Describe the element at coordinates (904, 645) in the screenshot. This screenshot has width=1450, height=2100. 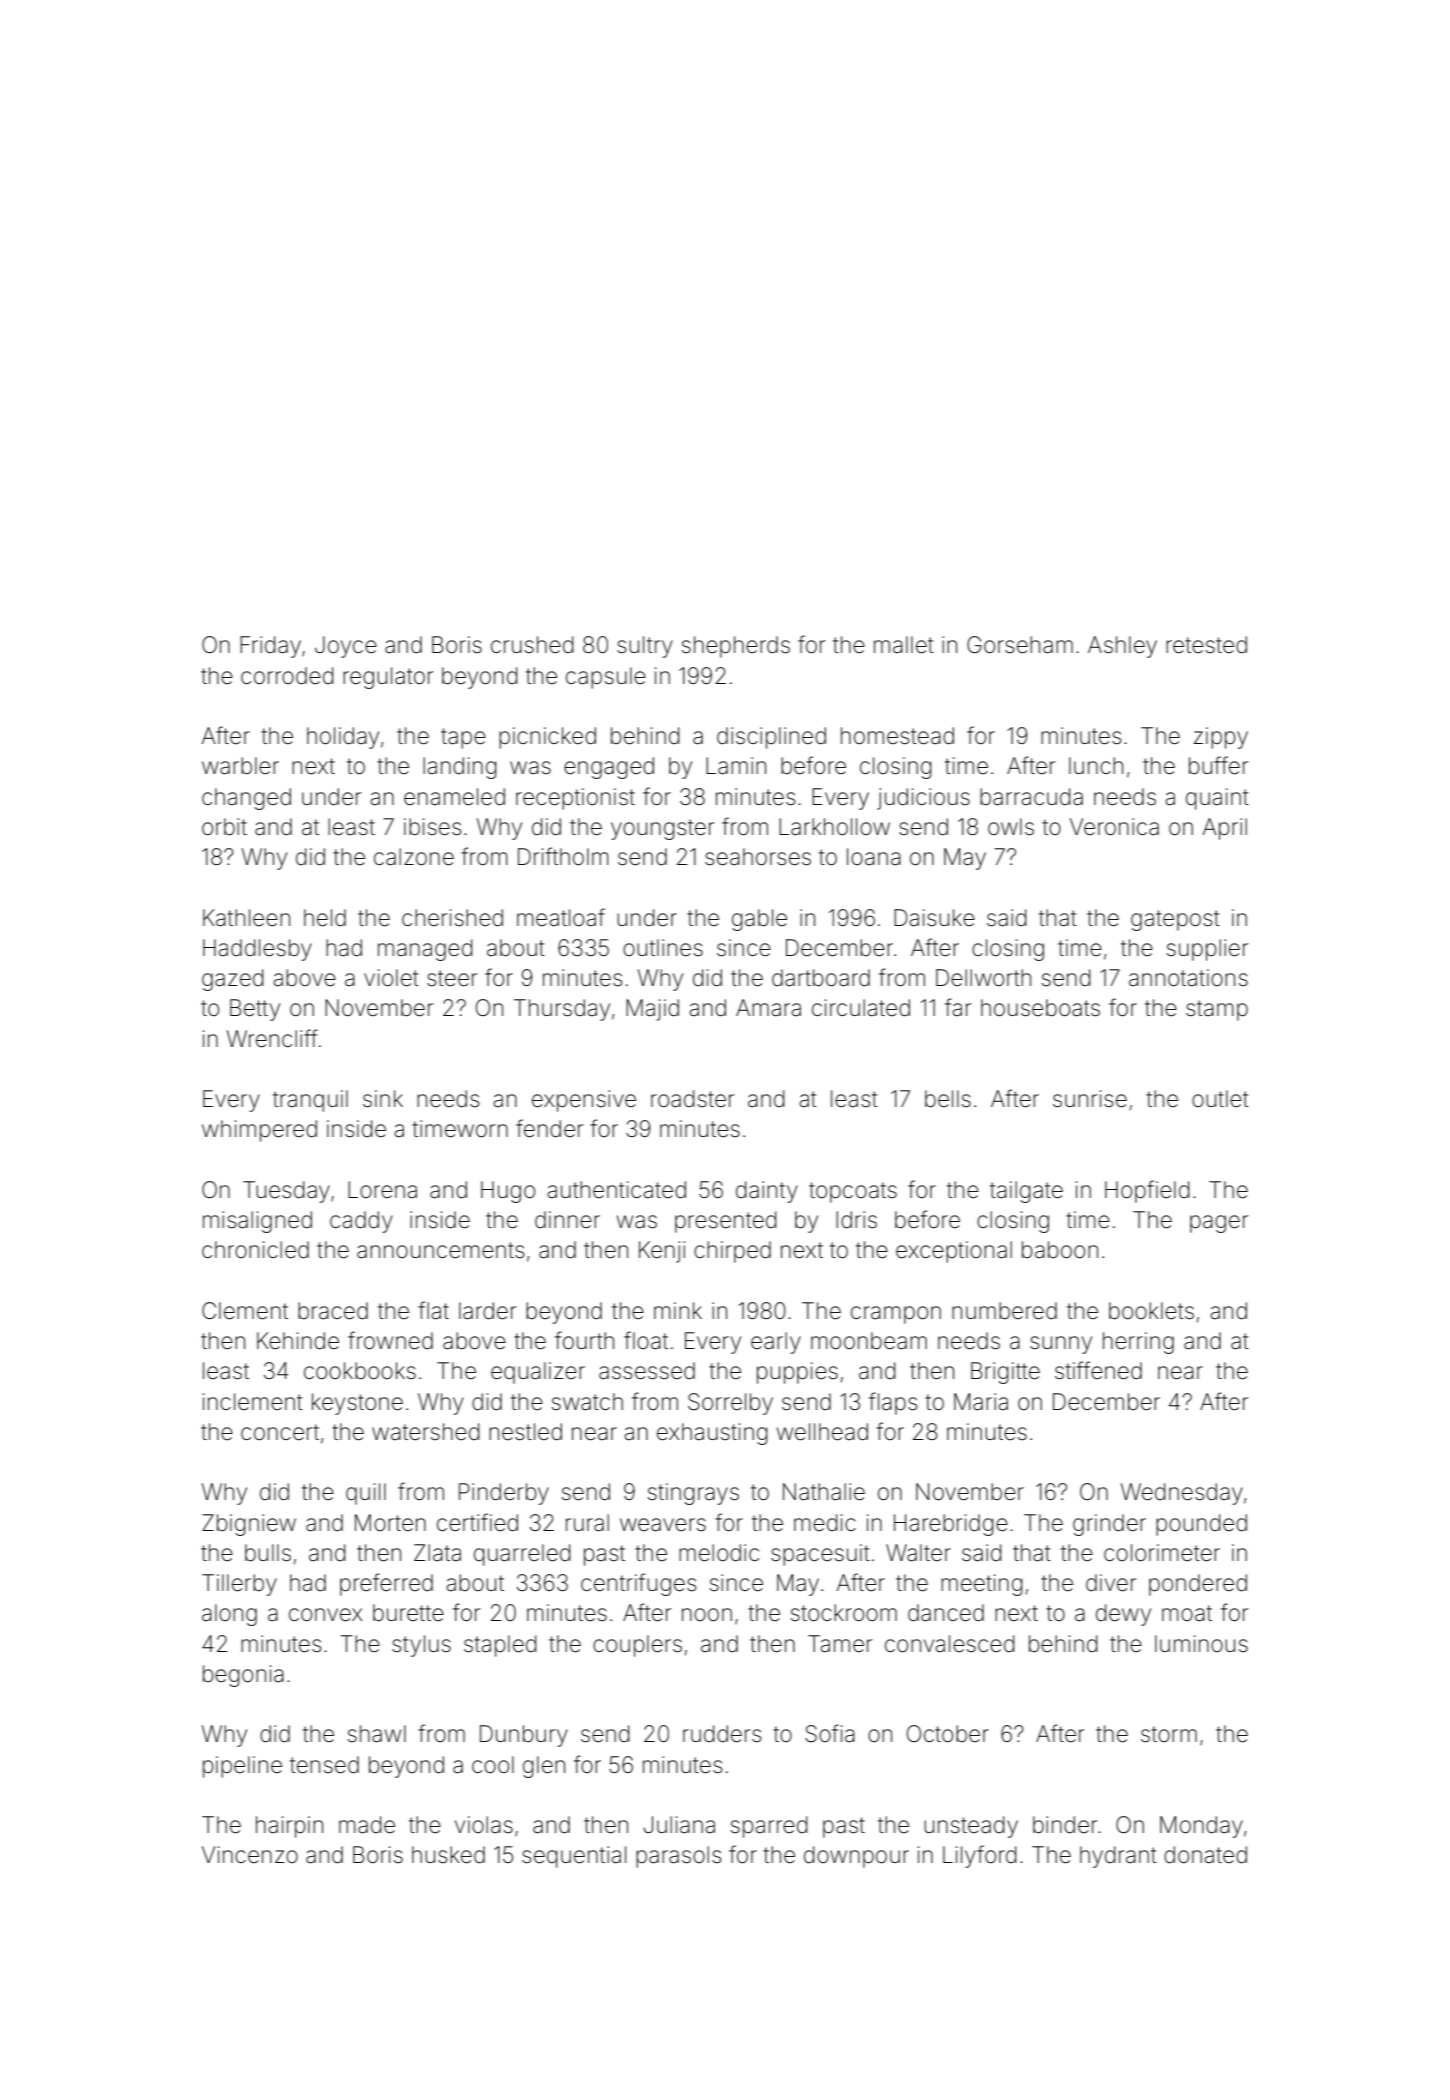
I see `mallet` at that location.
